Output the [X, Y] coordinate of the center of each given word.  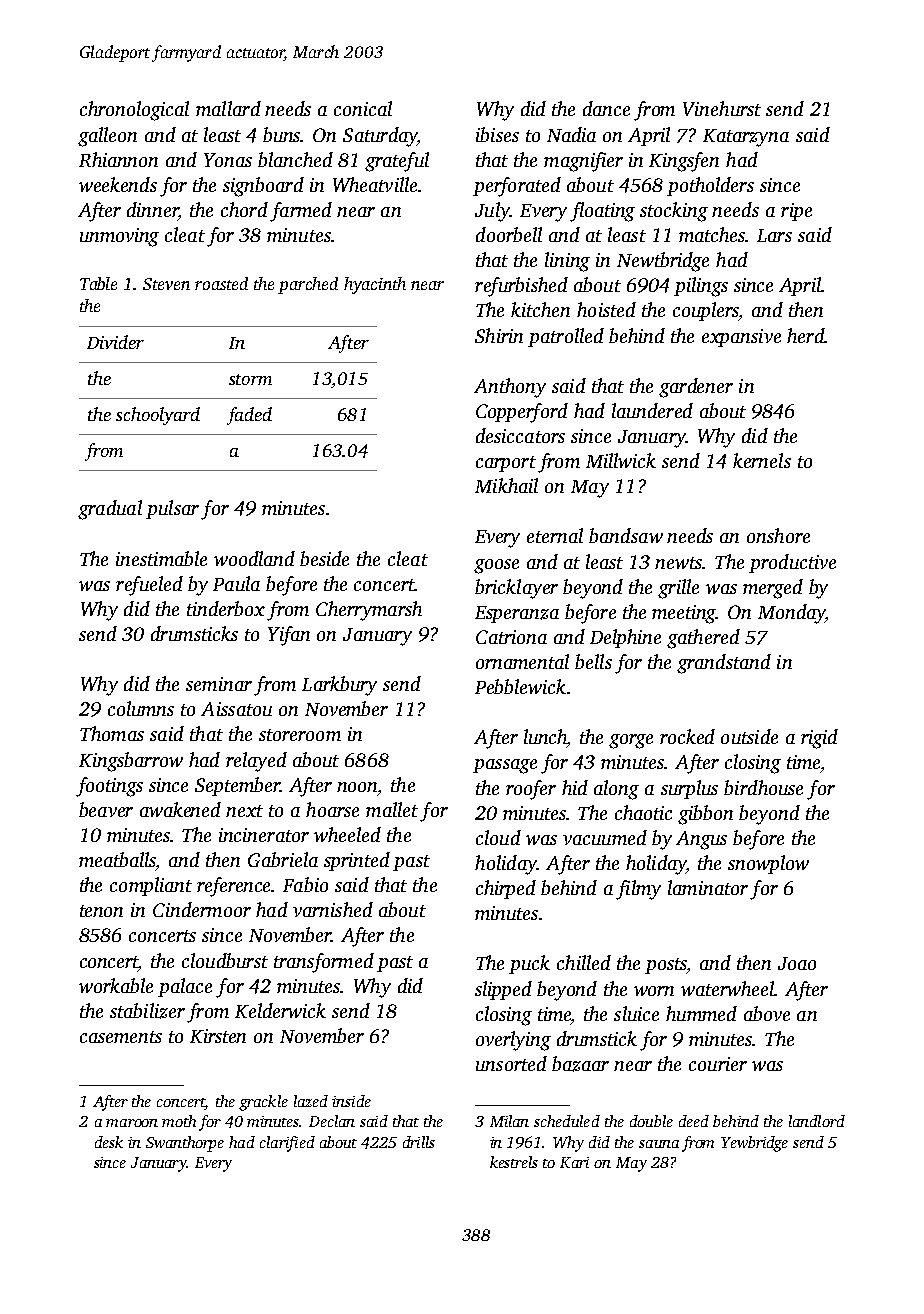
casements [121, 1037]
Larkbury [339, 686]
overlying [513, 1041]
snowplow [768, 864]
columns [141, 708]
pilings [701, 287]
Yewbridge [754, 1144]
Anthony [510, 388]
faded [249, 416]
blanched [295, 159]
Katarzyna [746, 138]
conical [363, 108]
